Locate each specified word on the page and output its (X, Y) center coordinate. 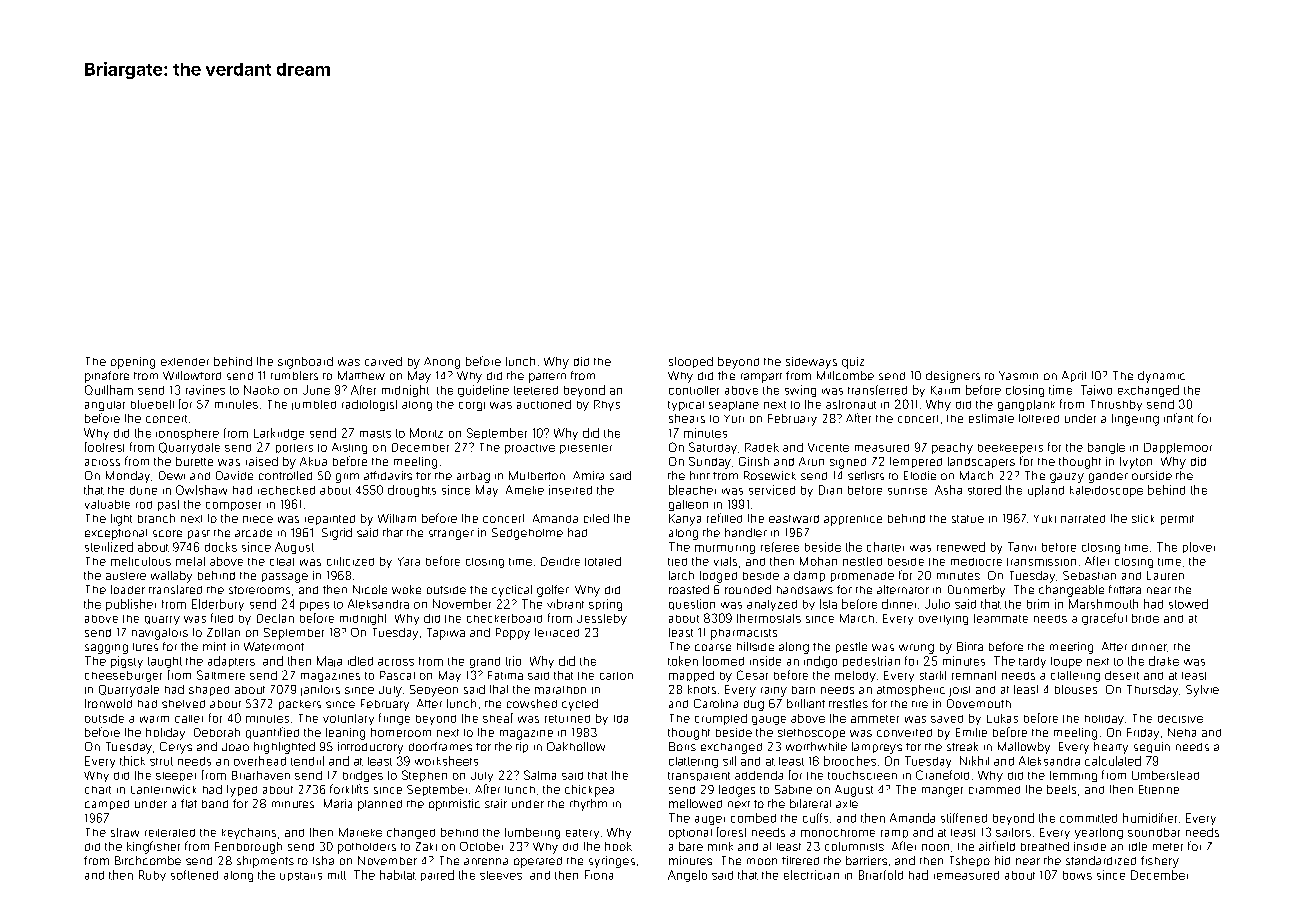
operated (538, 862)
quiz (853, 363)
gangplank (1026, 405)
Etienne (1159, 789)
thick (132, 761)
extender (185, 362)
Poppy (513, 634)
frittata (1125, 589)
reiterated (170, 833)
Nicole (370, 589)
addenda (759, 775)
